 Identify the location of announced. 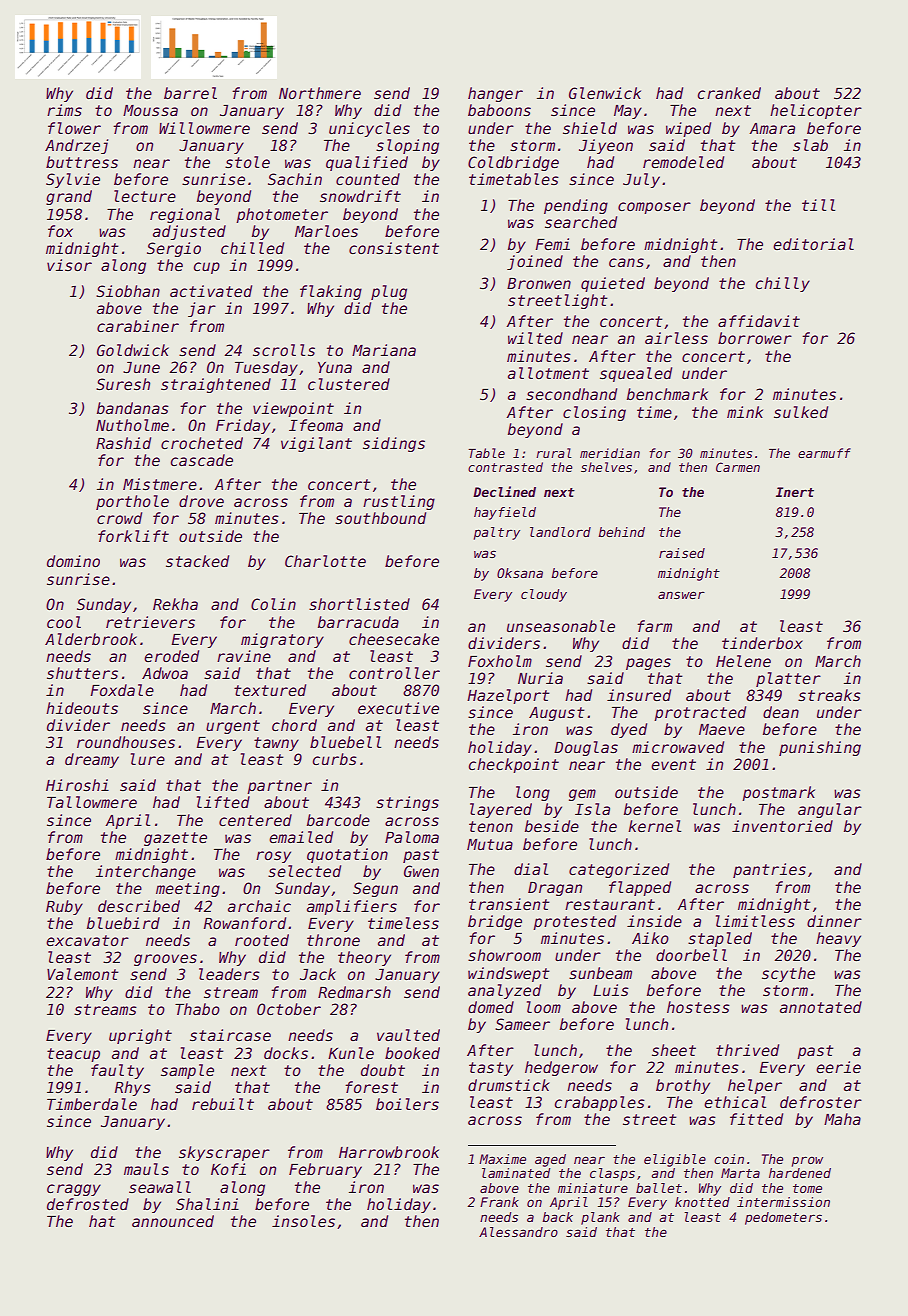
(173, 1221).
